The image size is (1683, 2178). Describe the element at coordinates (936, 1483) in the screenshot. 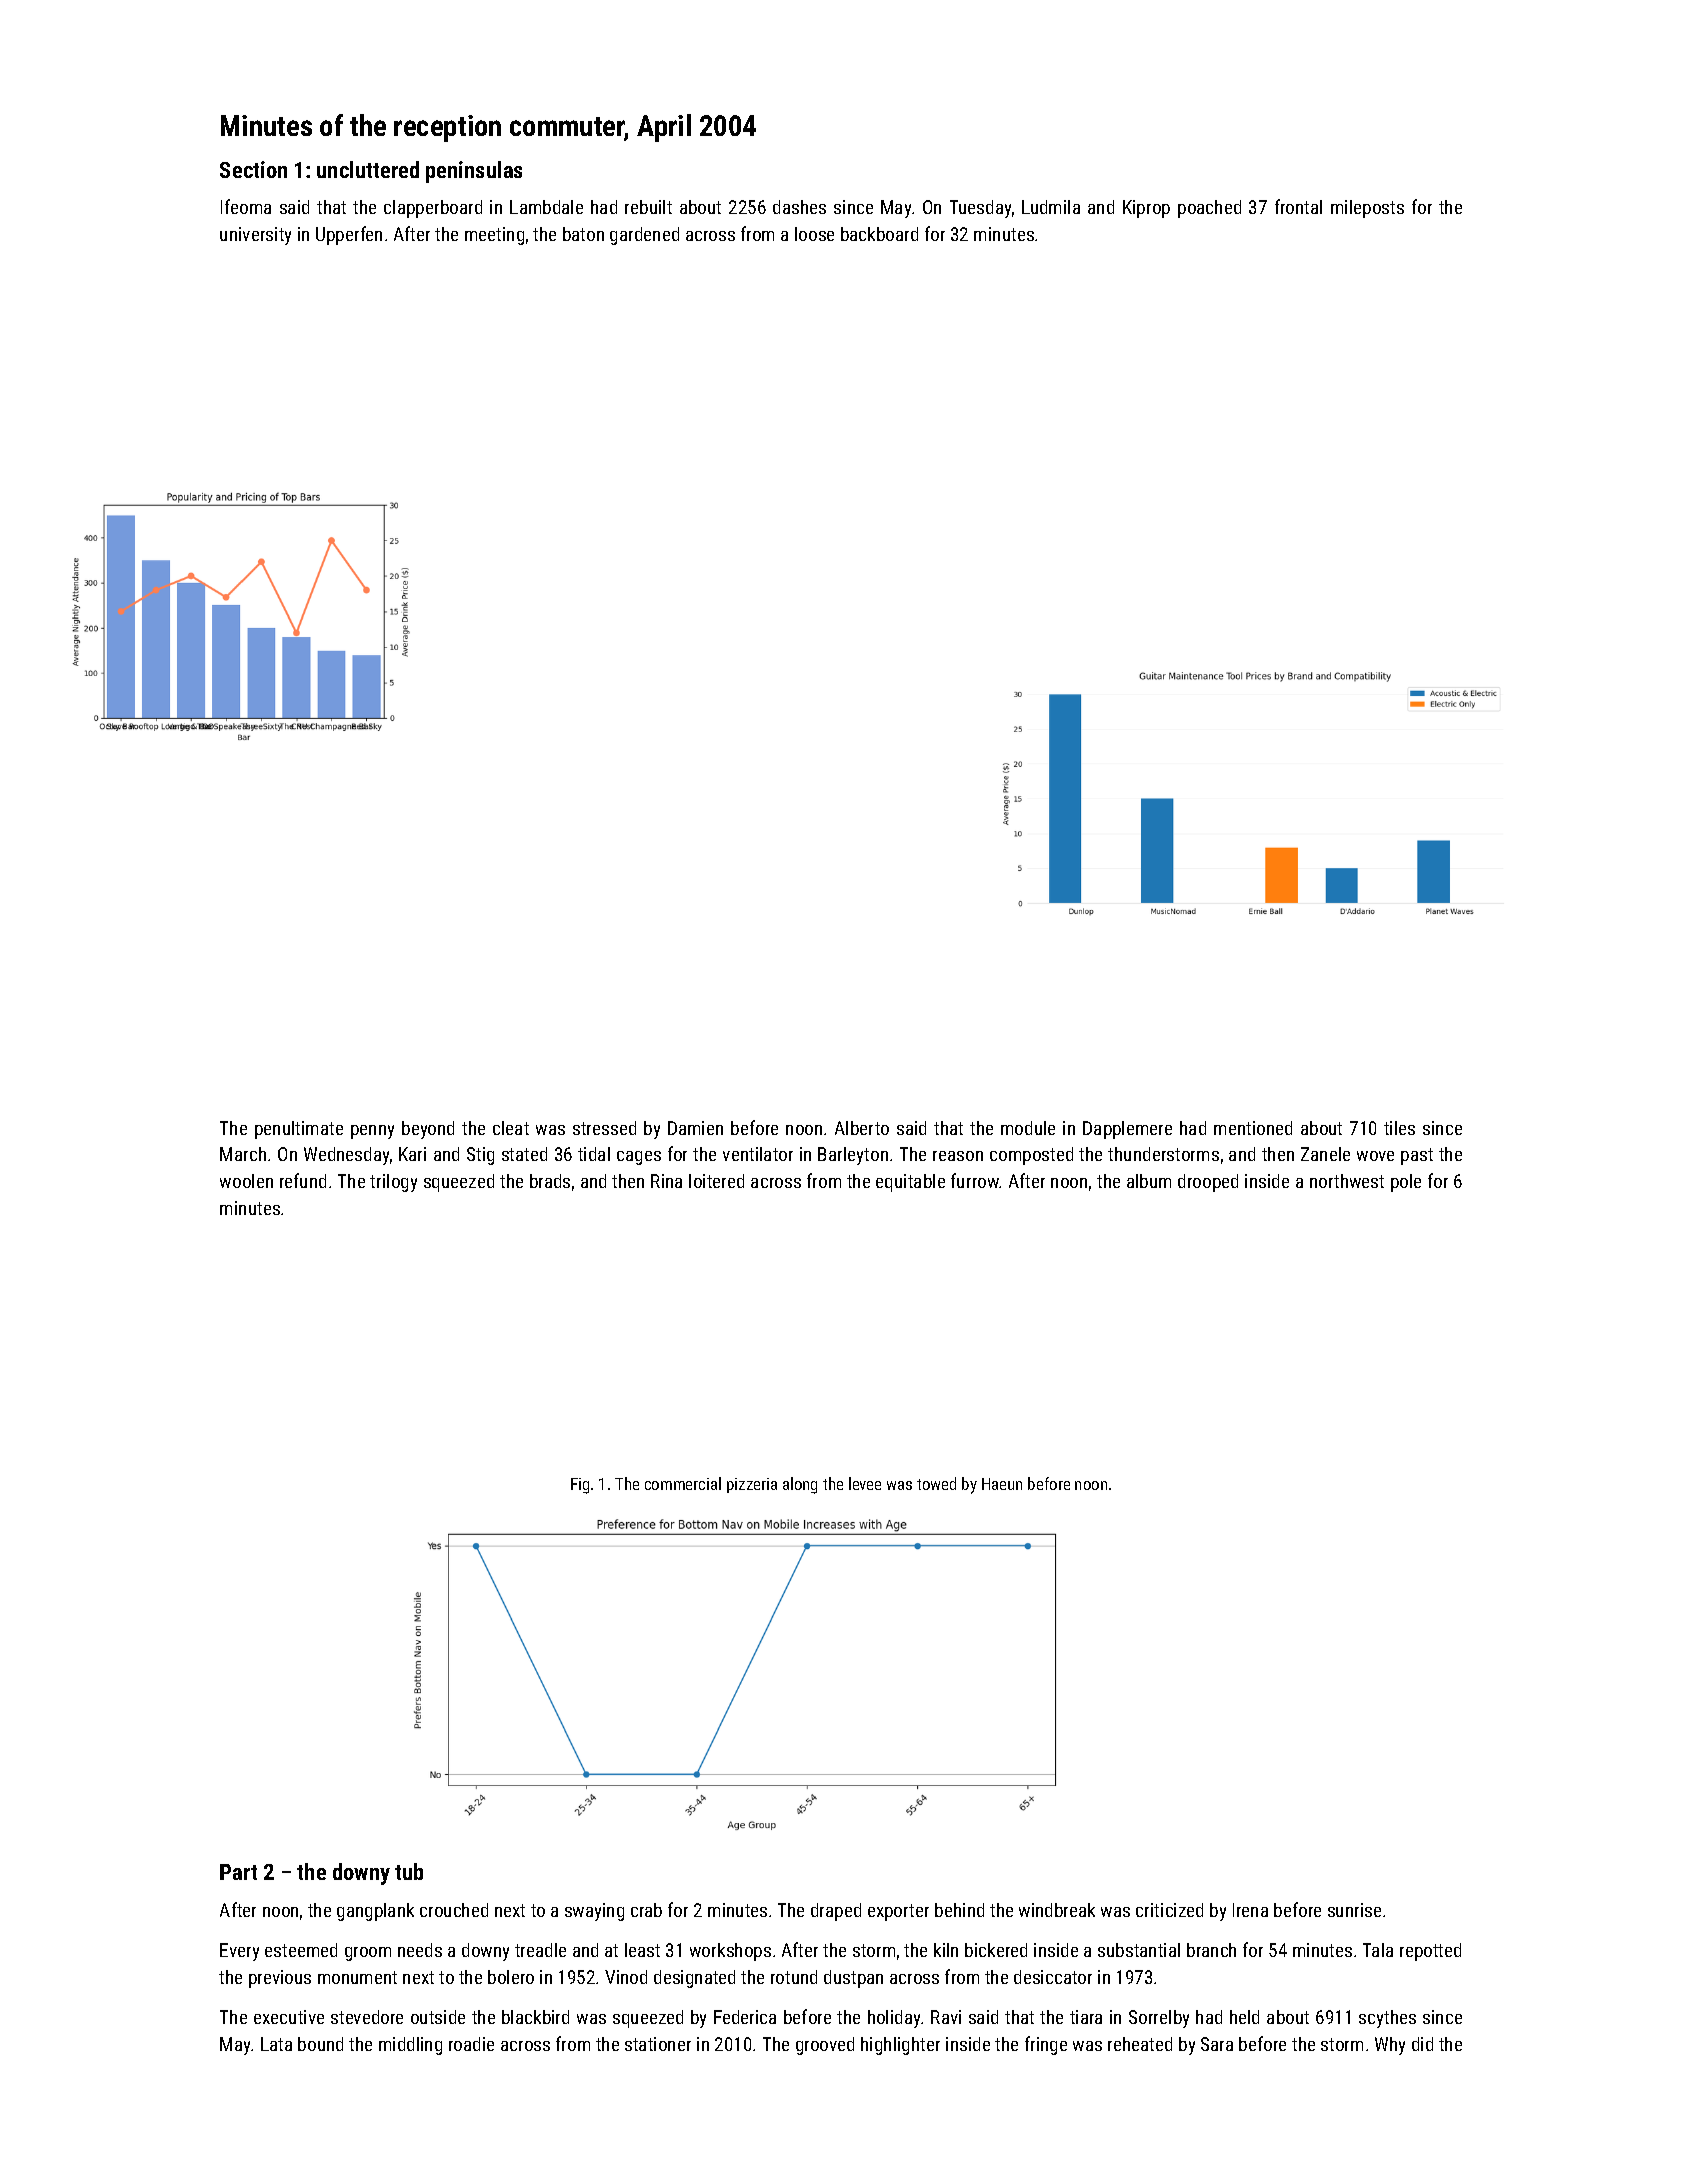

I see `towed` at that location.
